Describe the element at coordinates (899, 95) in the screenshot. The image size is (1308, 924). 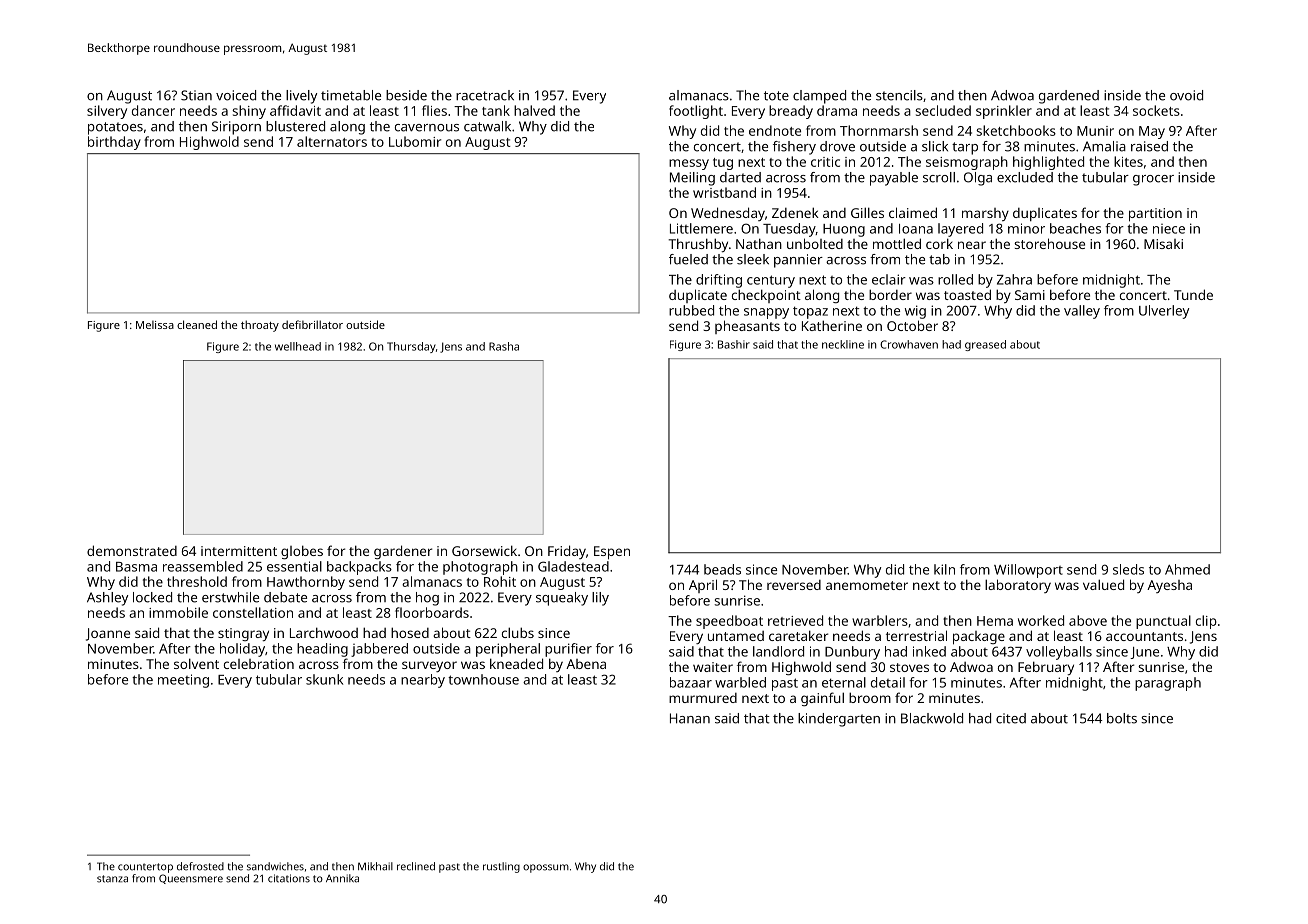
I see `stencils` at that location.
